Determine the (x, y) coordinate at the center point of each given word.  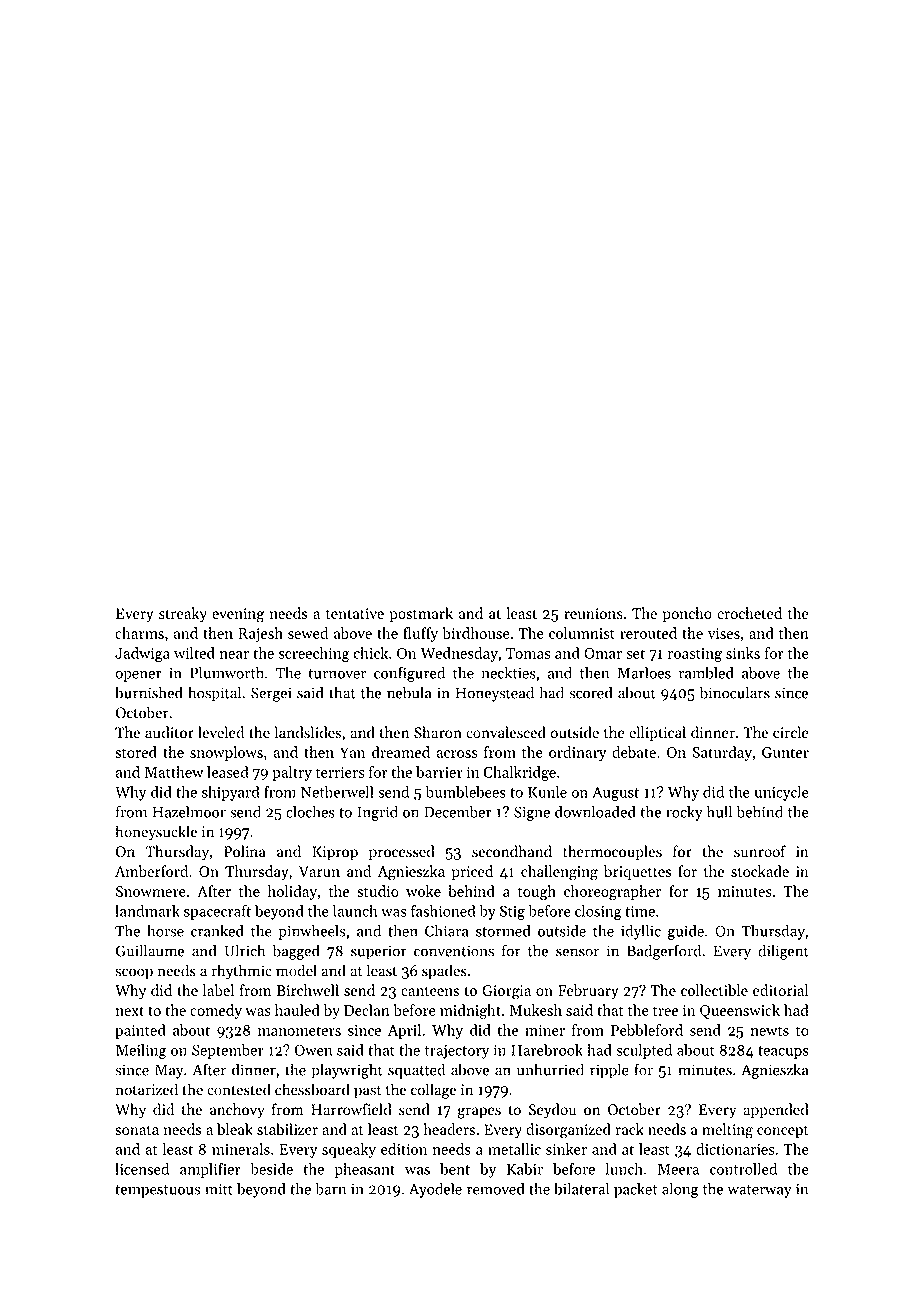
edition (404, 1149)
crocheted (749, 613)
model (296, 970)
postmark (421, 614)
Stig (512, 912)
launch (355, 911)
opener (138, 676)
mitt (219, 1189)
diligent (783, 952)
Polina (245, 851)
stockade (760, 871)
